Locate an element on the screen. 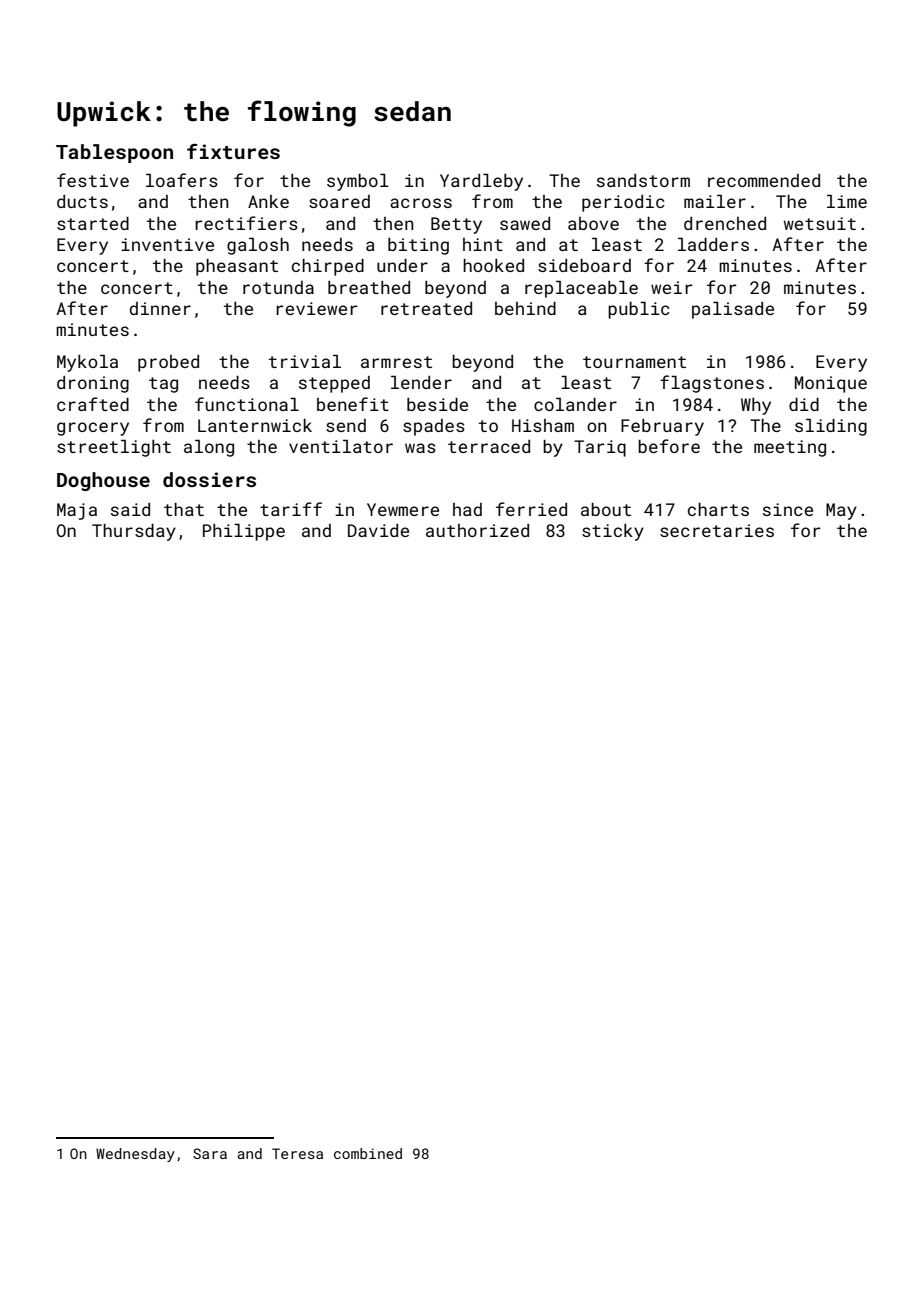 The height and width of the screenshot is (1311, 924). weir is located at coordinates (671, 287).
